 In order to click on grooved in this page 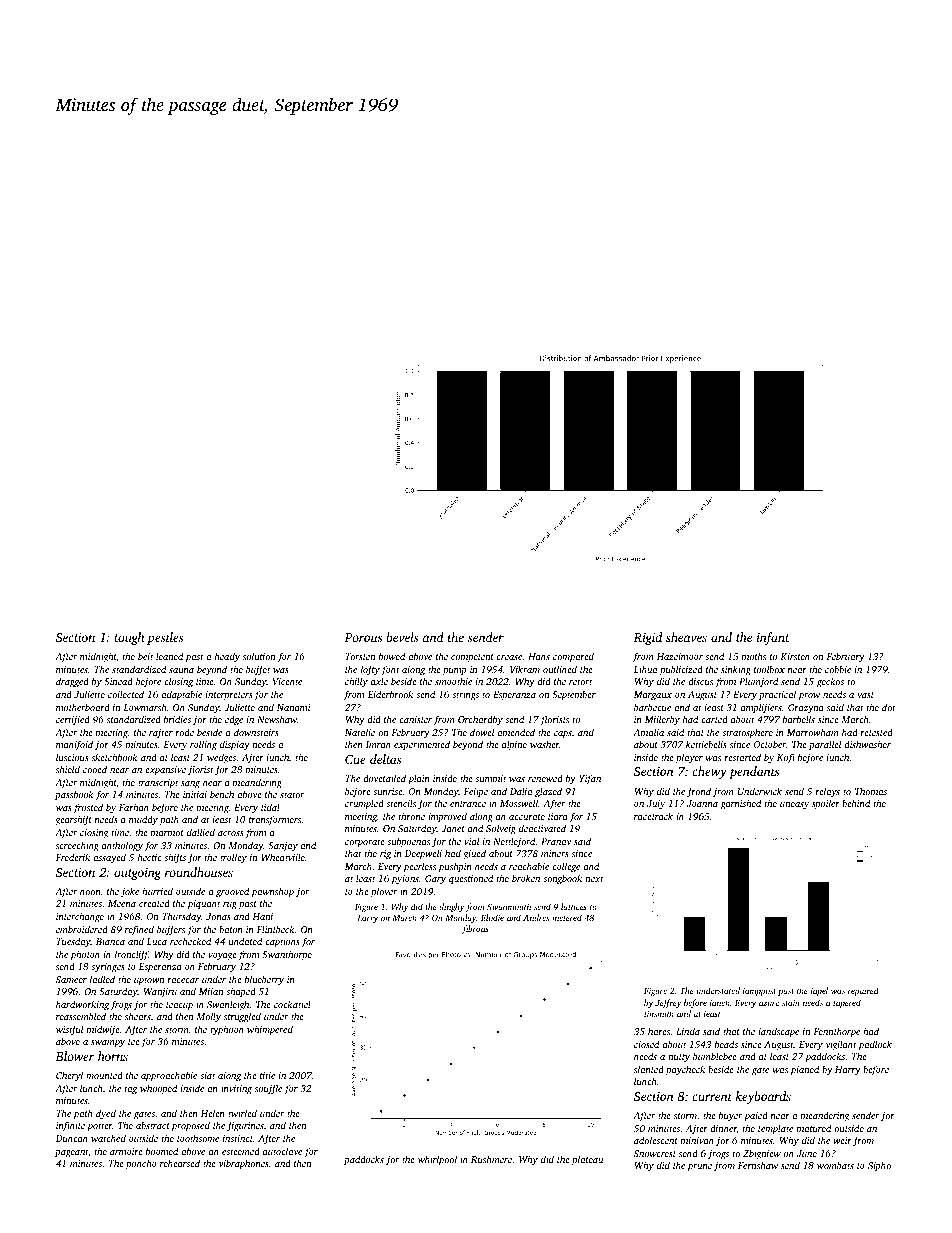, I will do `click(232, 892)`.
